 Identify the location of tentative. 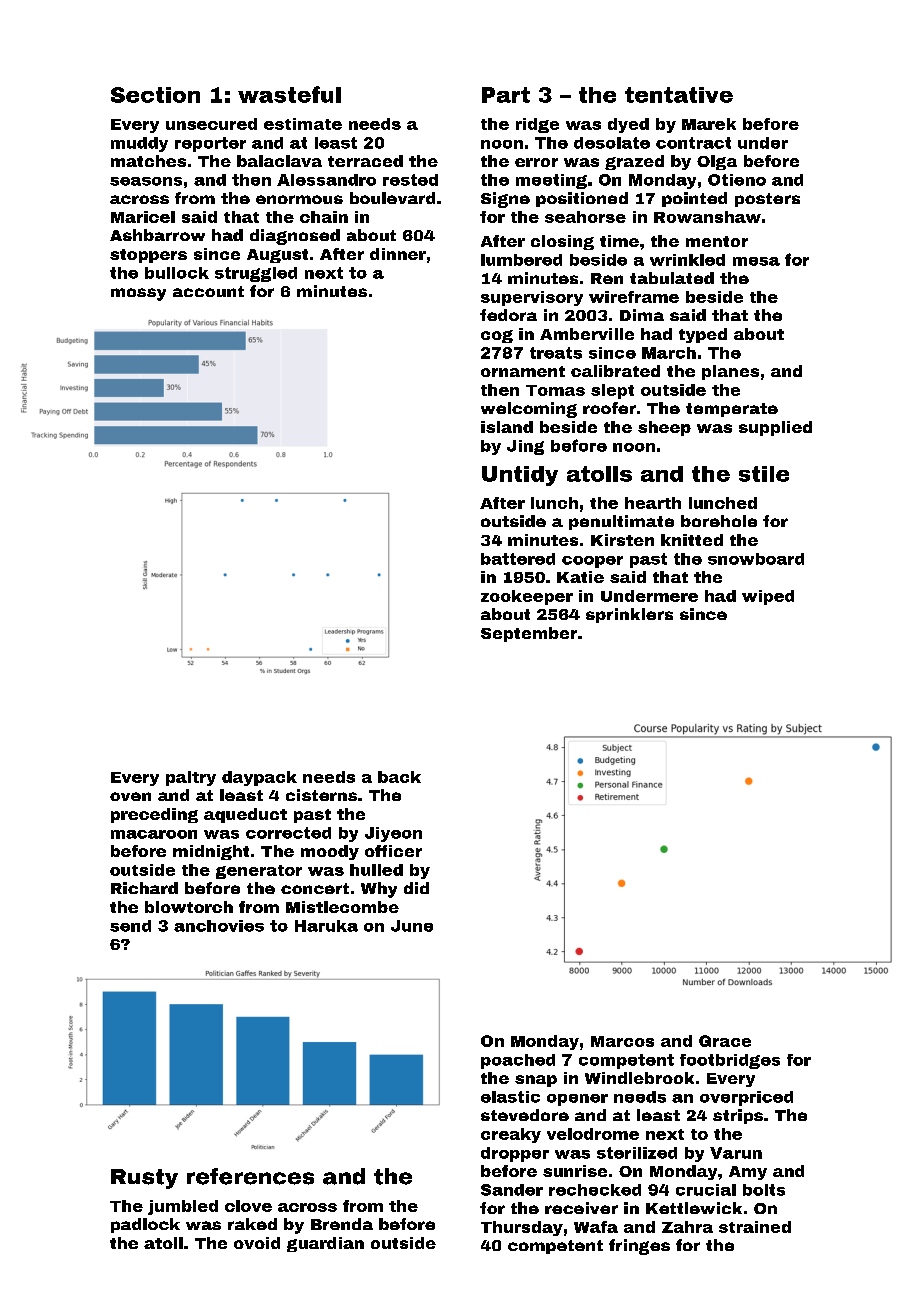
(679, 95).
